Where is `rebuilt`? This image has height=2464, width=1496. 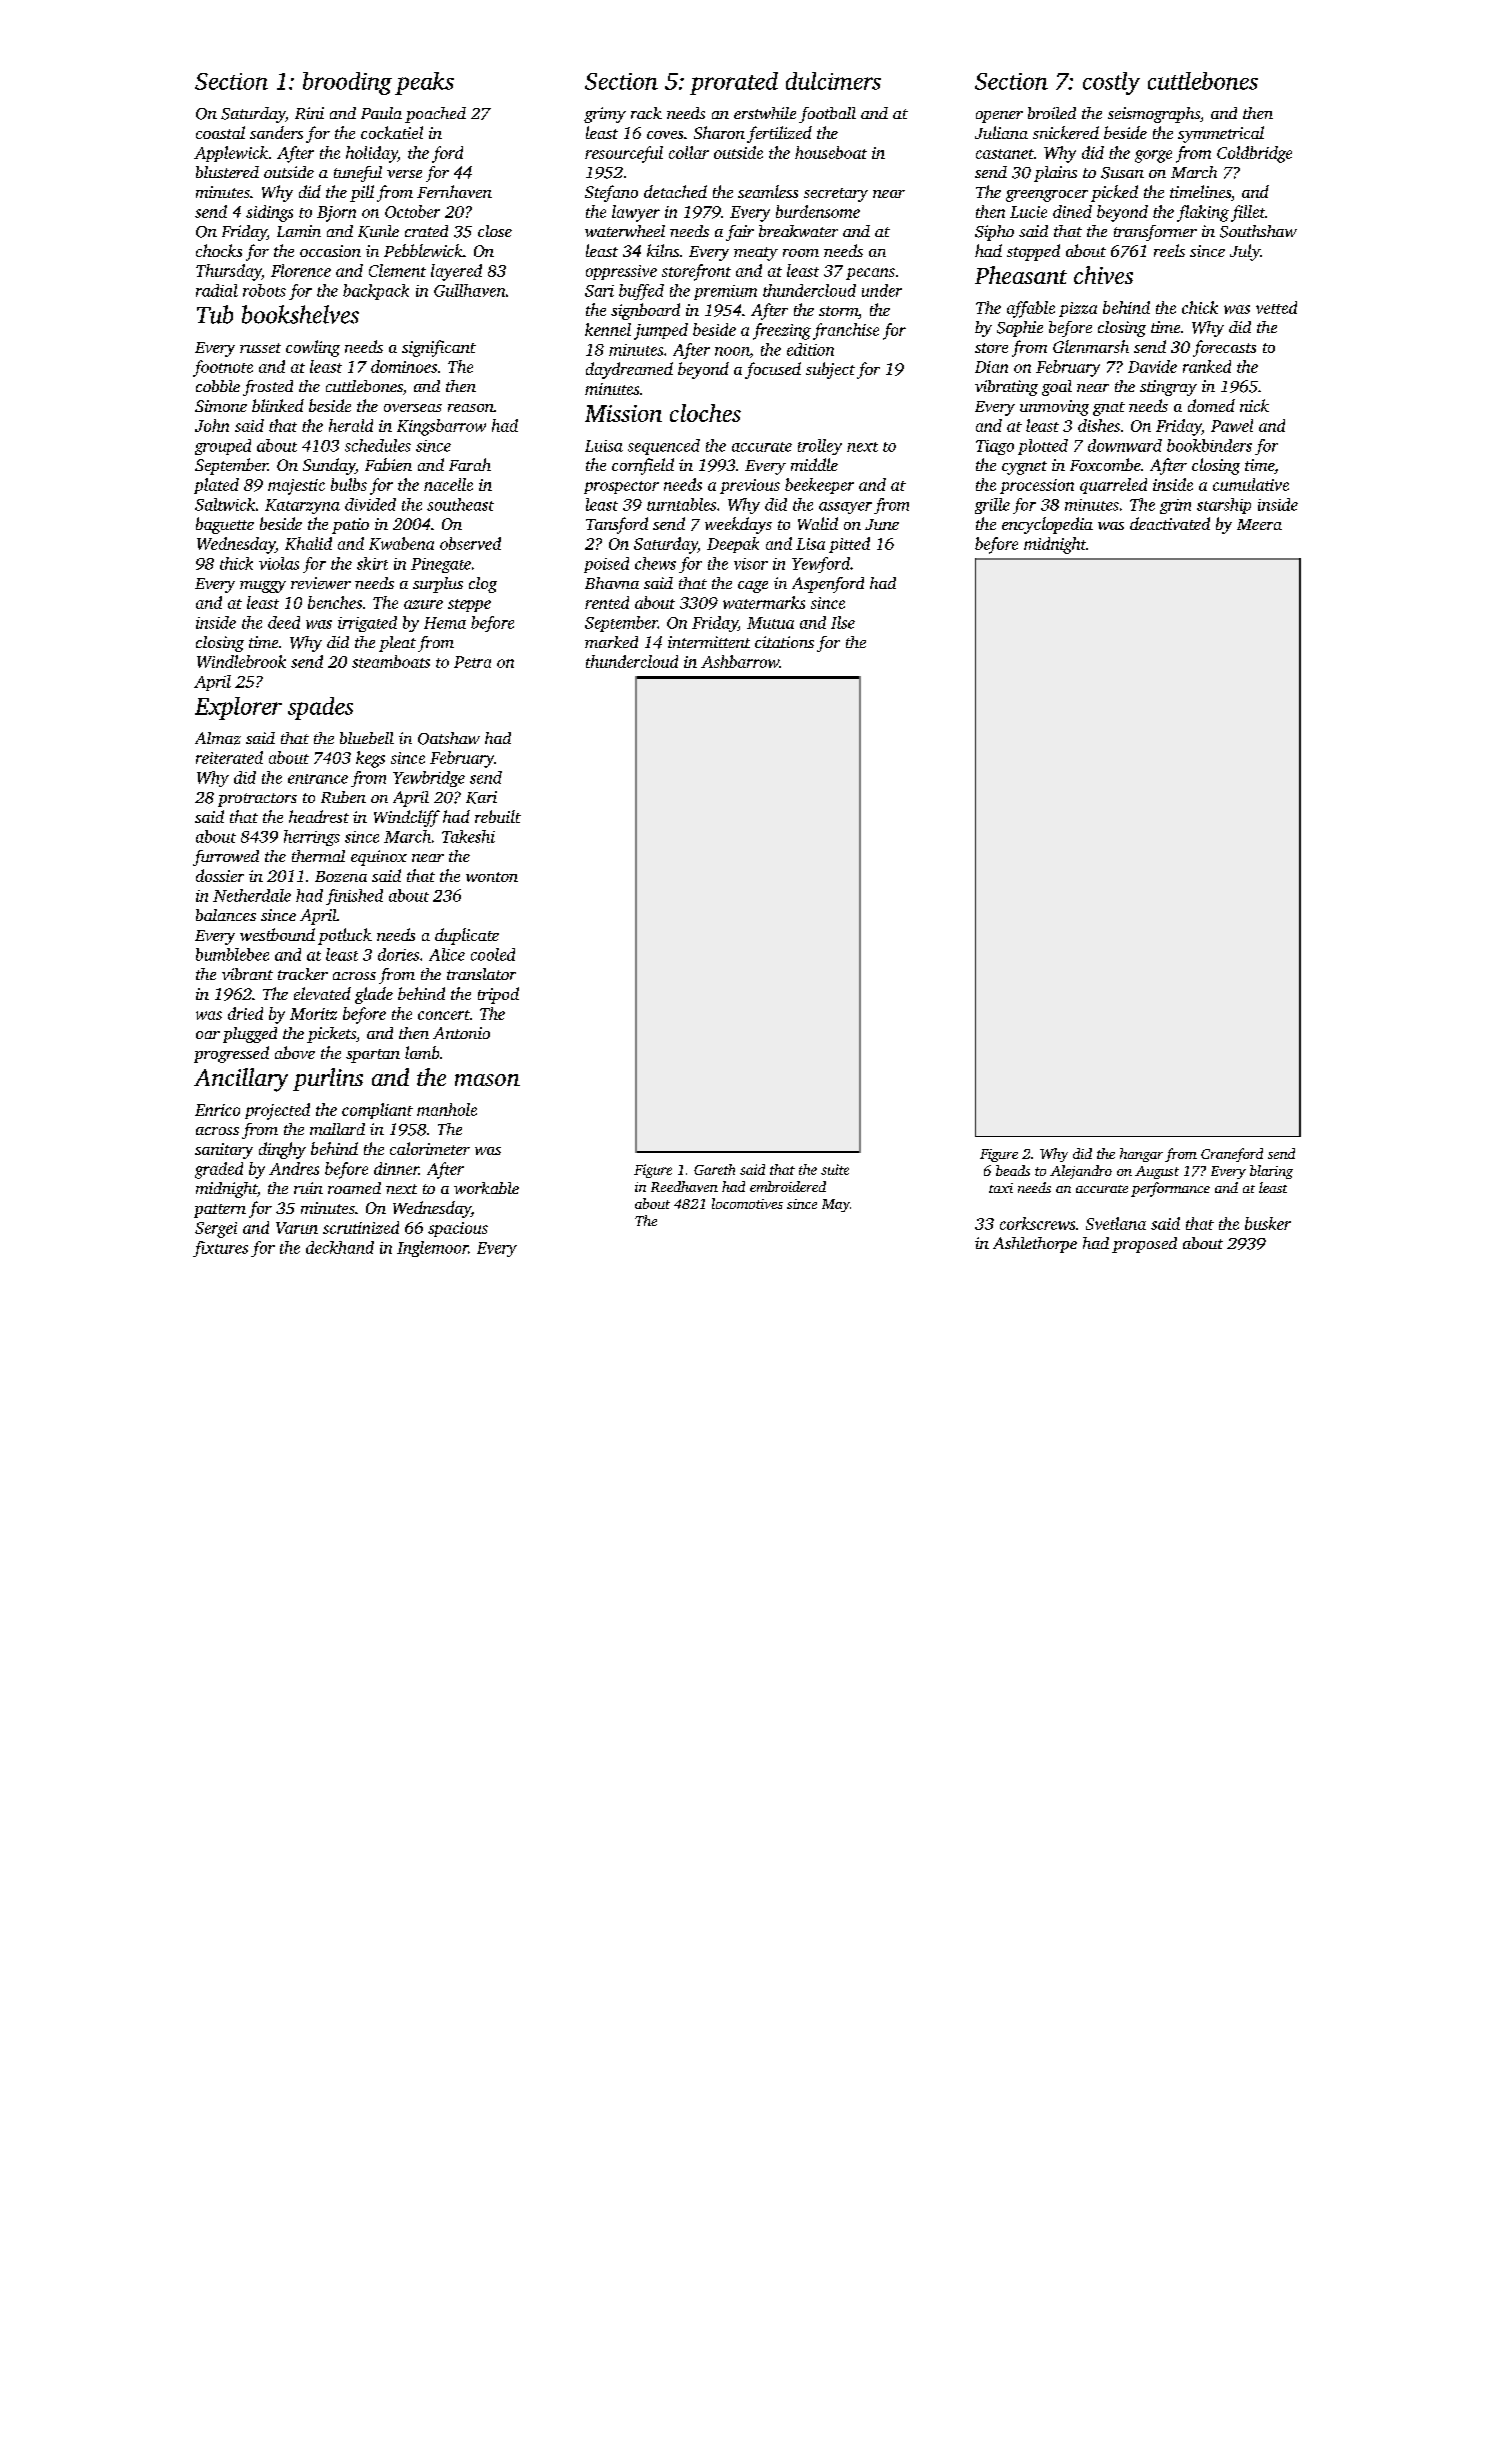
rebuilt is located at coordinates (498, 816).
